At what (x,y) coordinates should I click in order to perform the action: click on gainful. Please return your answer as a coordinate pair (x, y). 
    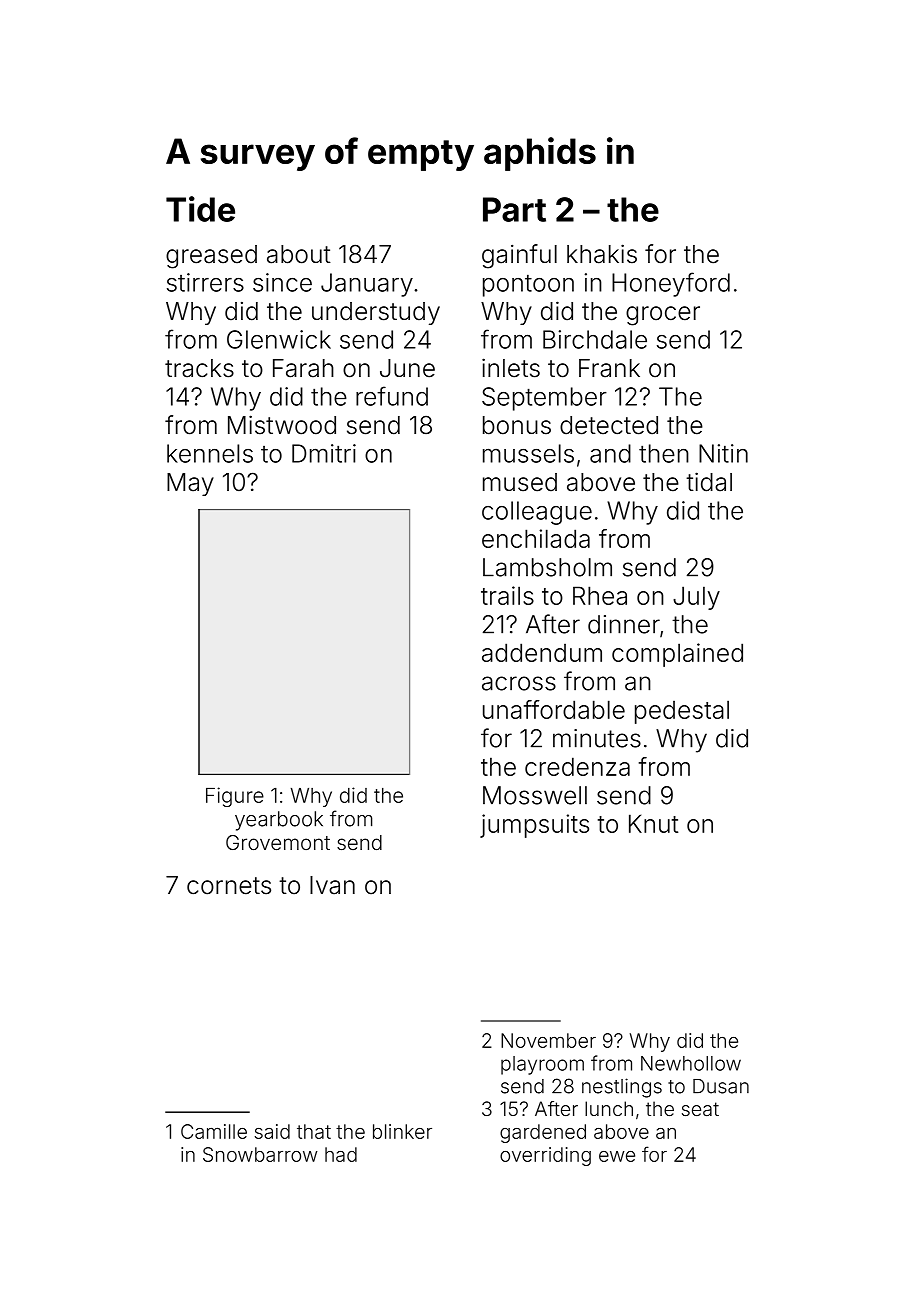
    Looking at the image, I should click on (519, 256).
